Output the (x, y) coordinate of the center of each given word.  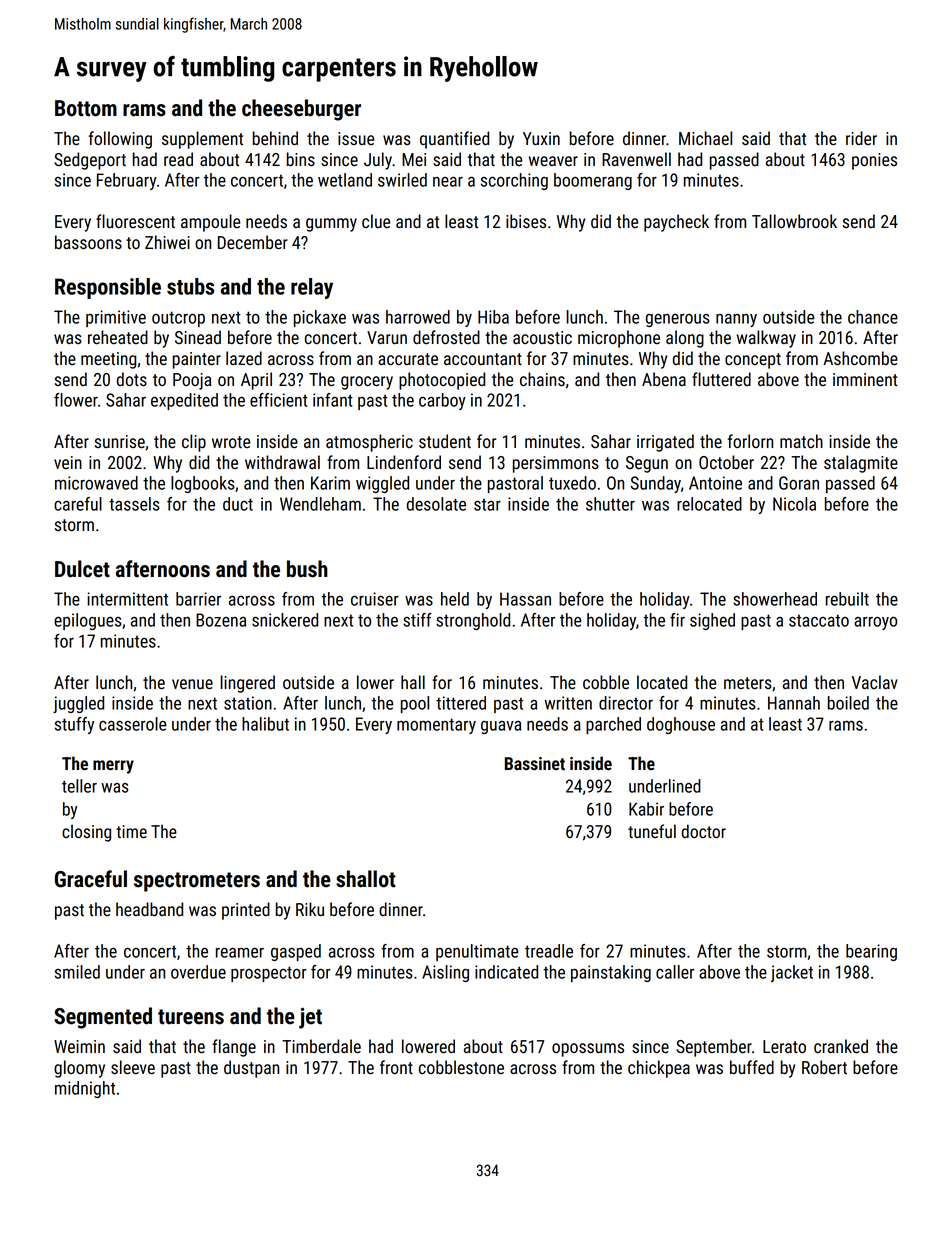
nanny (736, 320)
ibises (526, 221)
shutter (610, 504)
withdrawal (282, 462)
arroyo (875, 623)
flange (234, 1048)
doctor (704, 831)
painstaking (611, 973)
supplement (202, 140)
